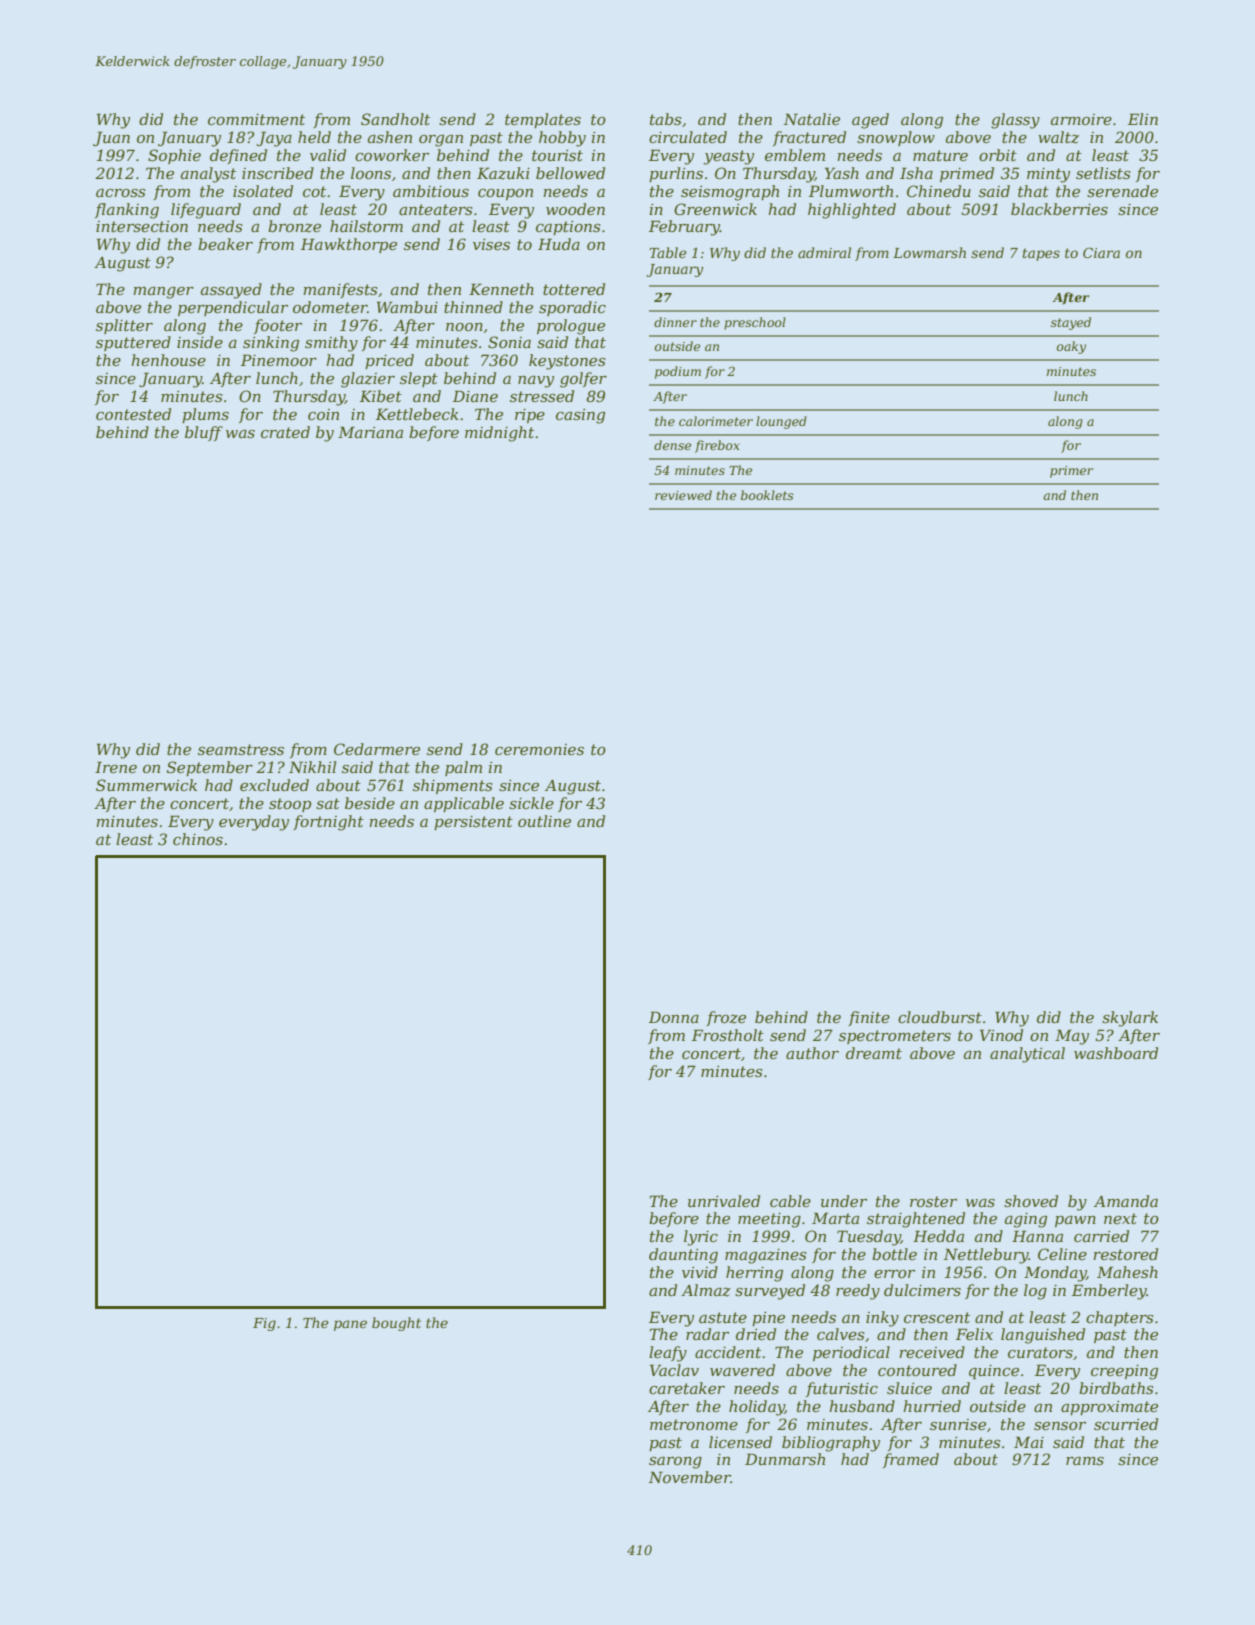  What do you see at coordinates (111, 138) in the document?
I see `Juan` at bounding box center [111, 138].
